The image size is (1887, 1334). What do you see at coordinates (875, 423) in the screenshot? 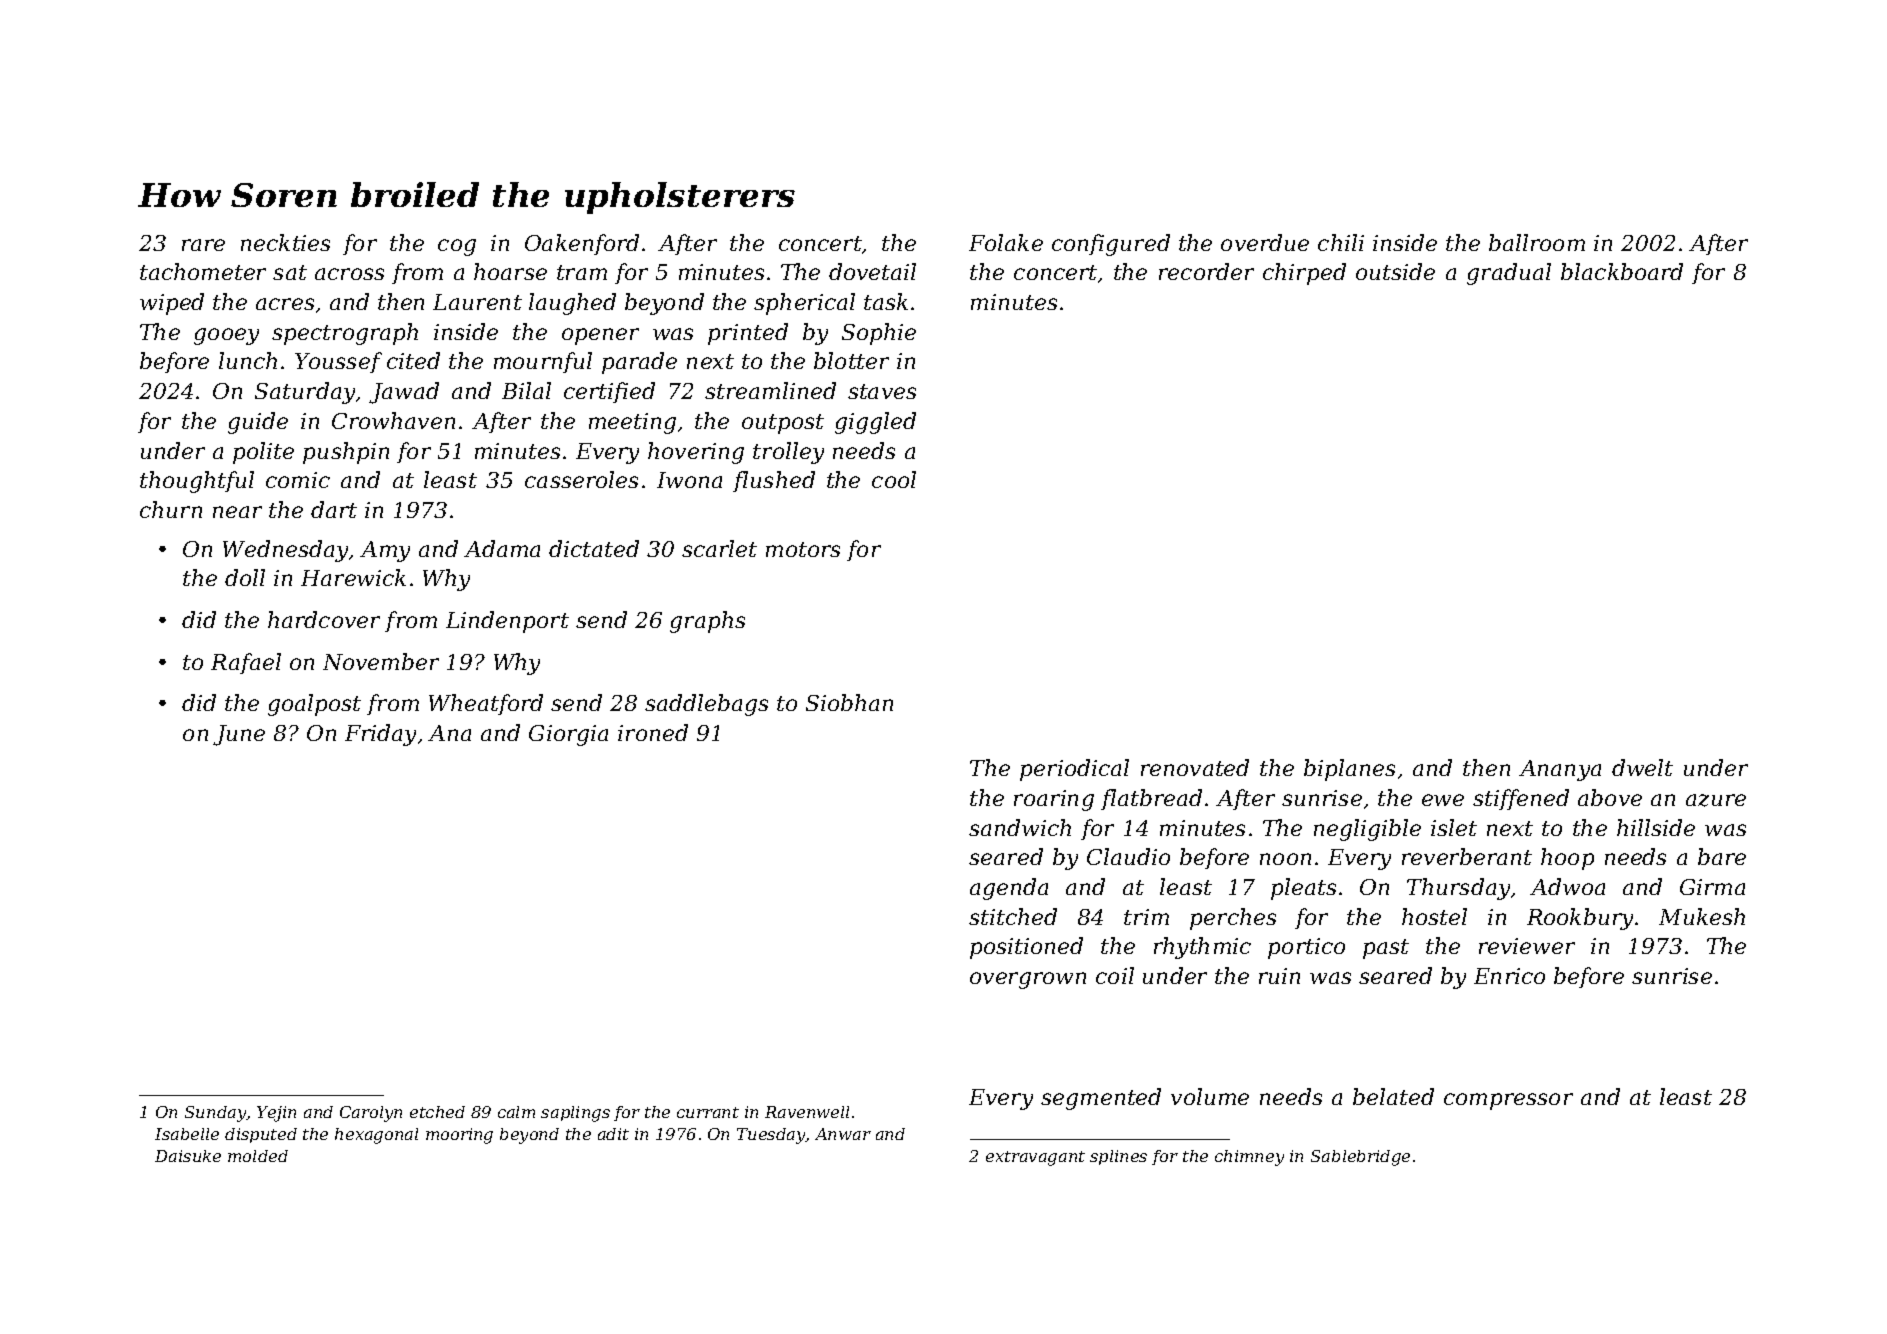
I see `giggled` at bounding box center [875, 423].
